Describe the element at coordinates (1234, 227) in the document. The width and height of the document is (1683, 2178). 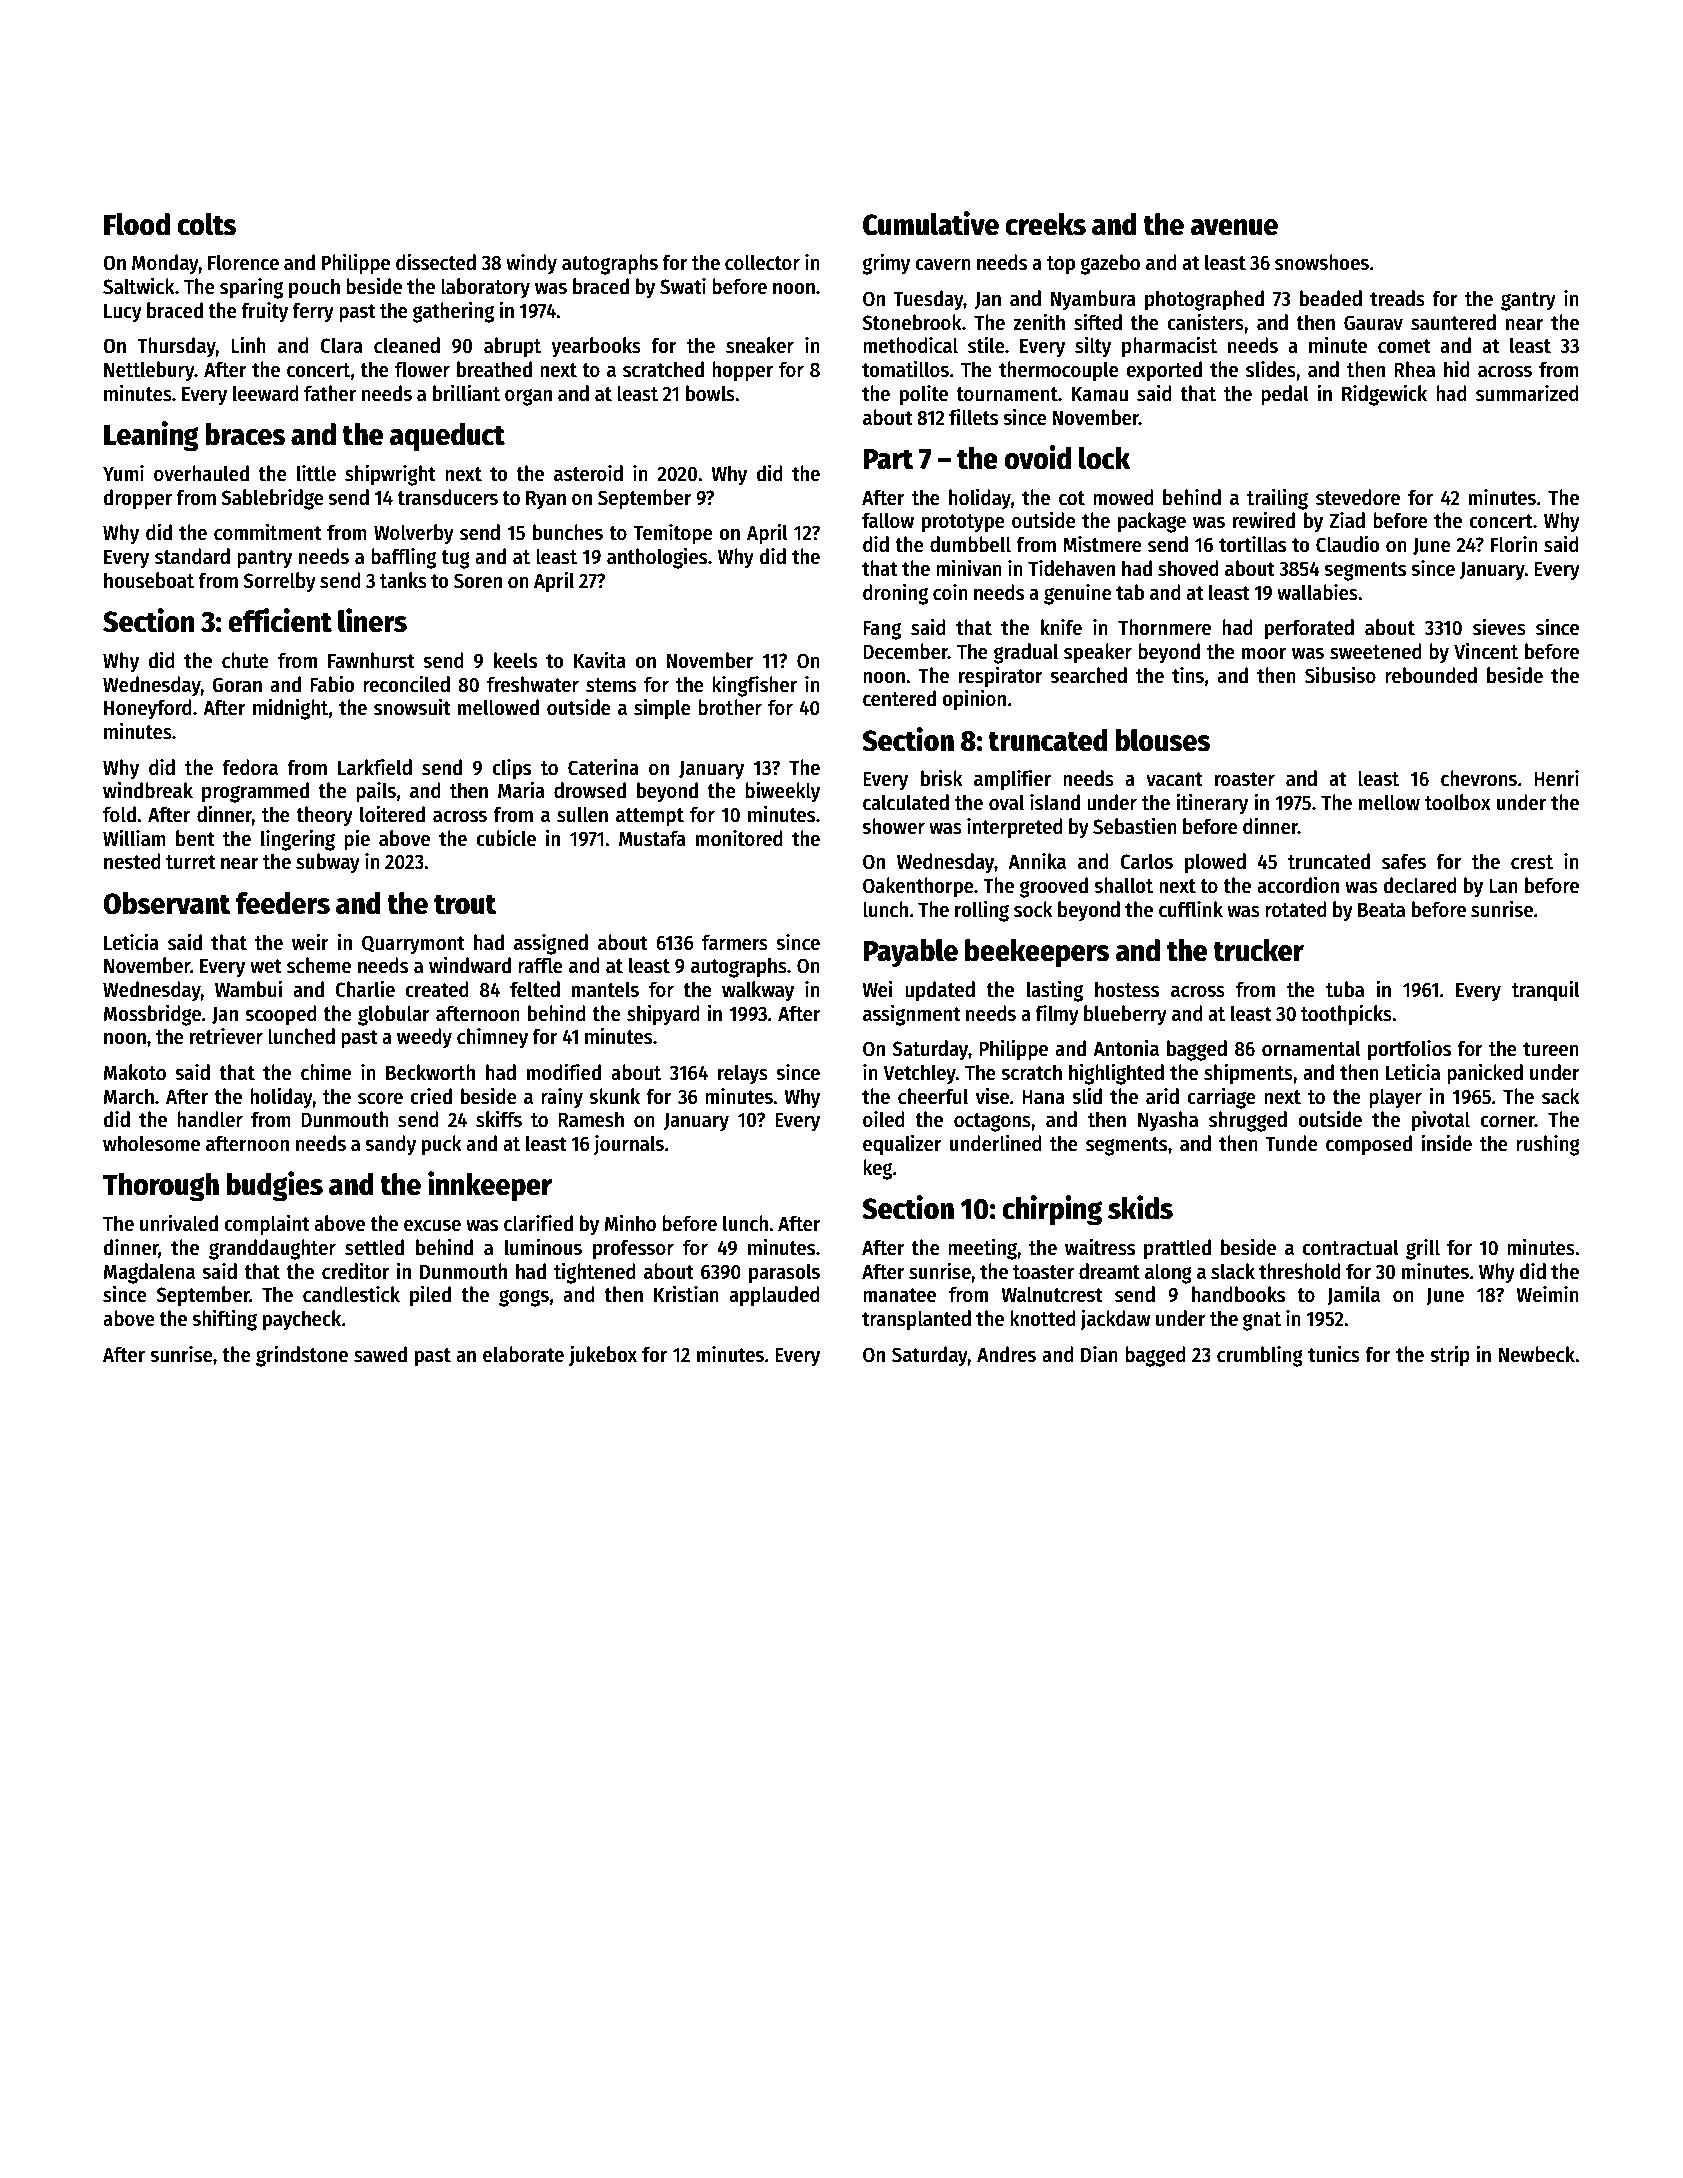
I see `avenue` at that location.
